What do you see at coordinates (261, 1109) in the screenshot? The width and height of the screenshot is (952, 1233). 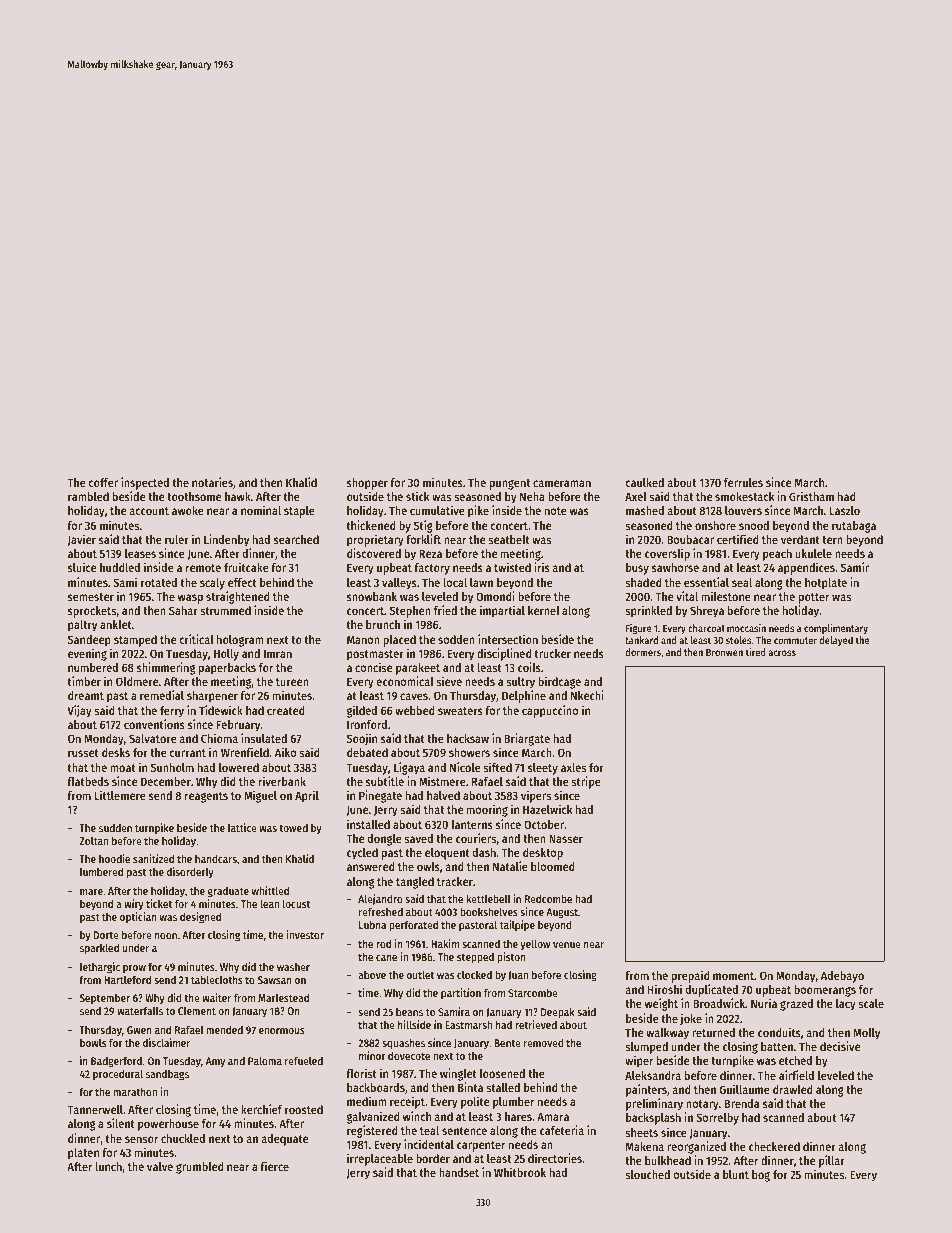 I see `kerchief` at bounding box center [261, 1109].
